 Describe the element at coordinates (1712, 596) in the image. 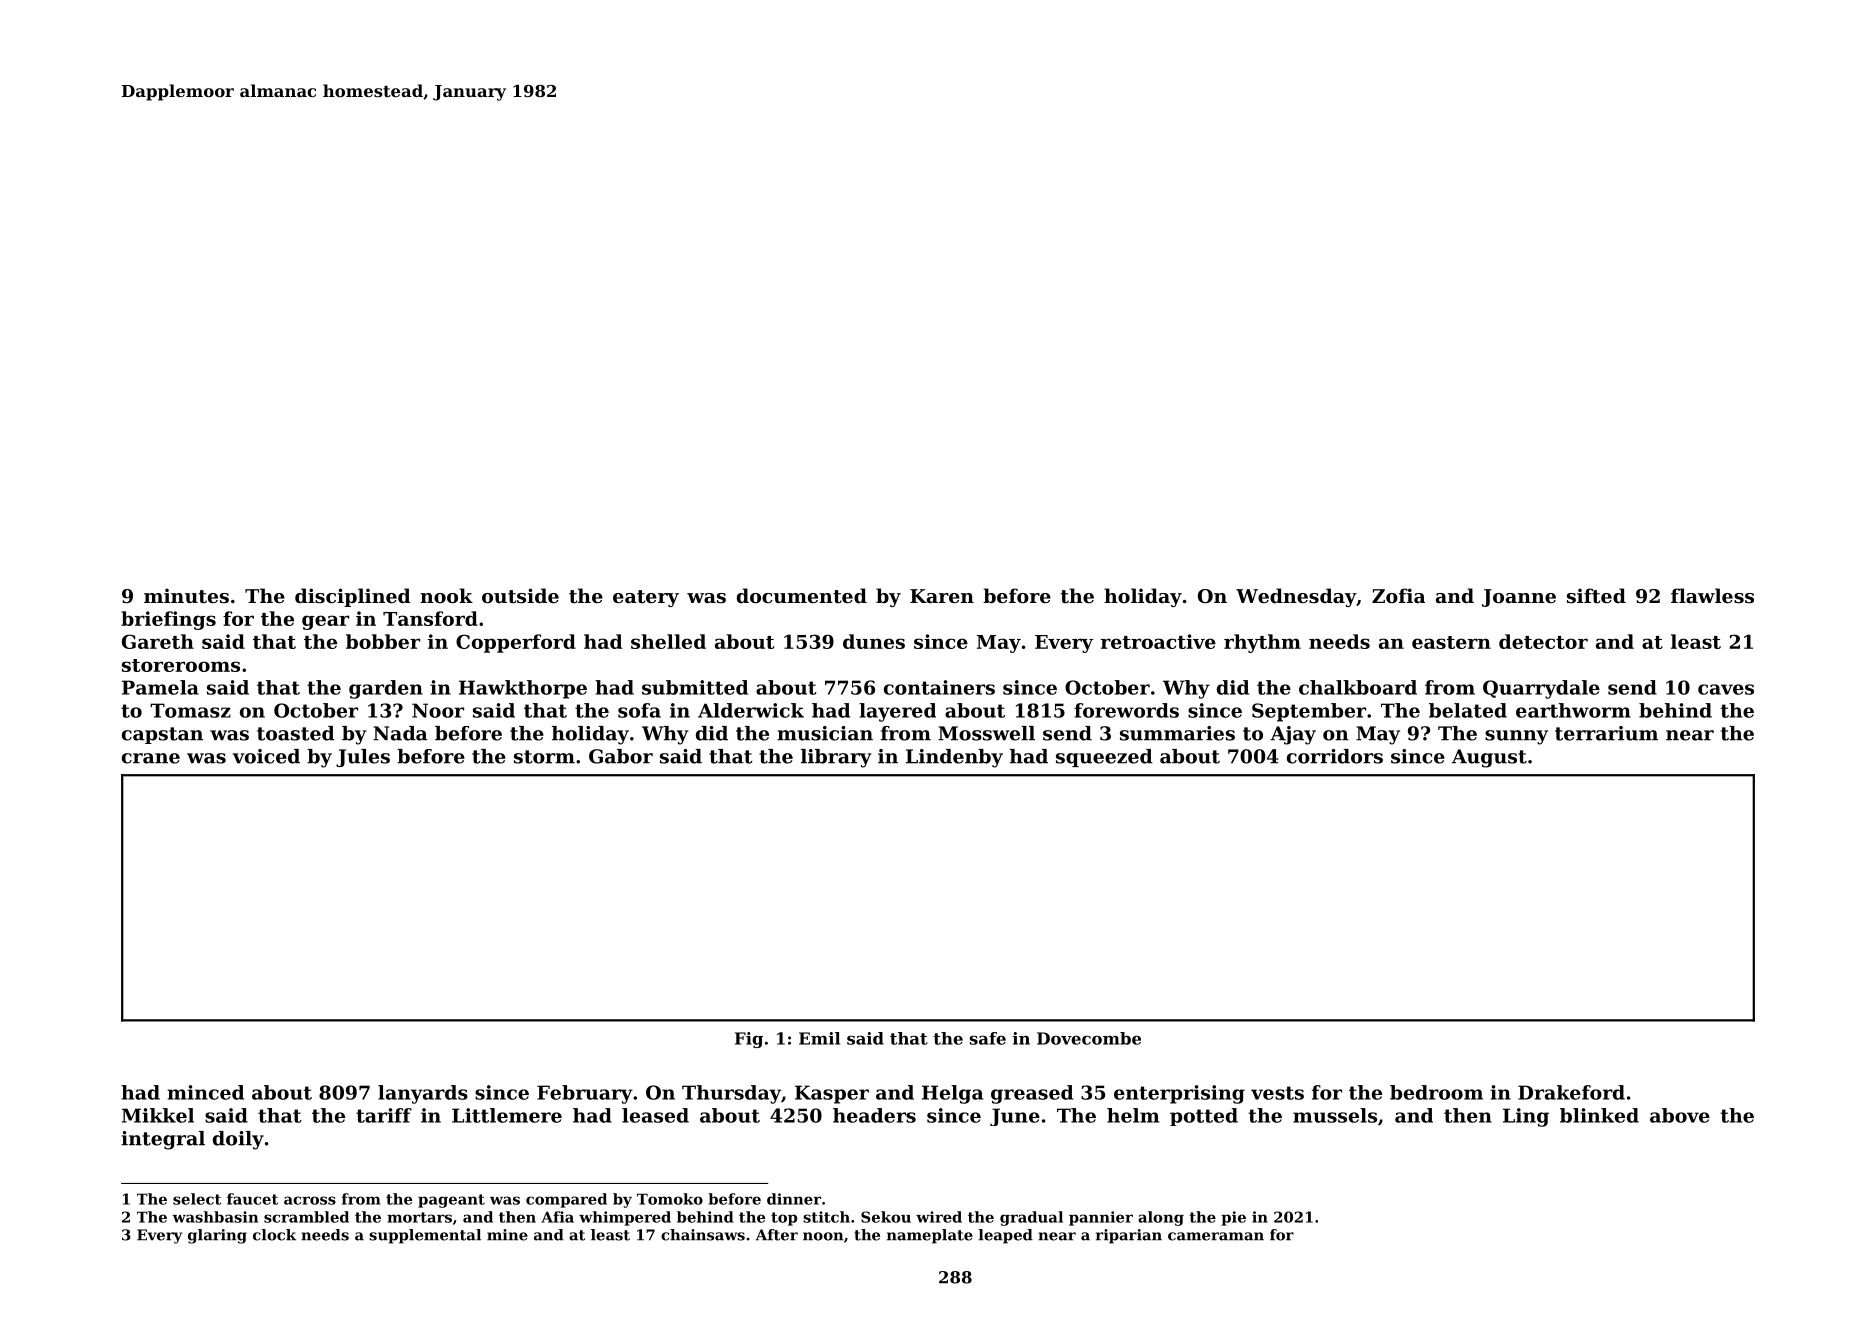

I see `flawless` at that location.
